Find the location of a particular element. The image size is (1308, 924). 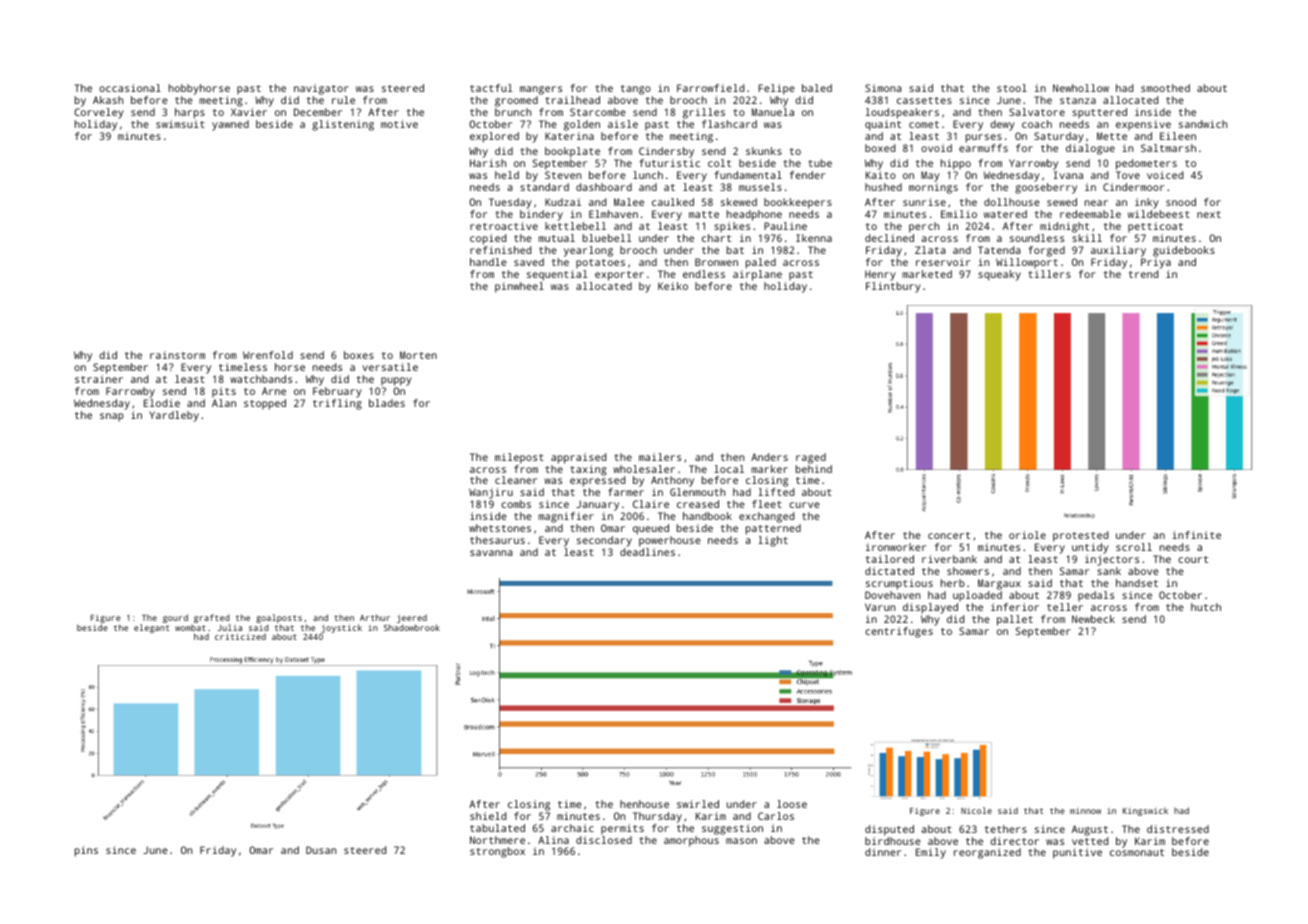

Kingswick is located at coordinates (1145, 811).
